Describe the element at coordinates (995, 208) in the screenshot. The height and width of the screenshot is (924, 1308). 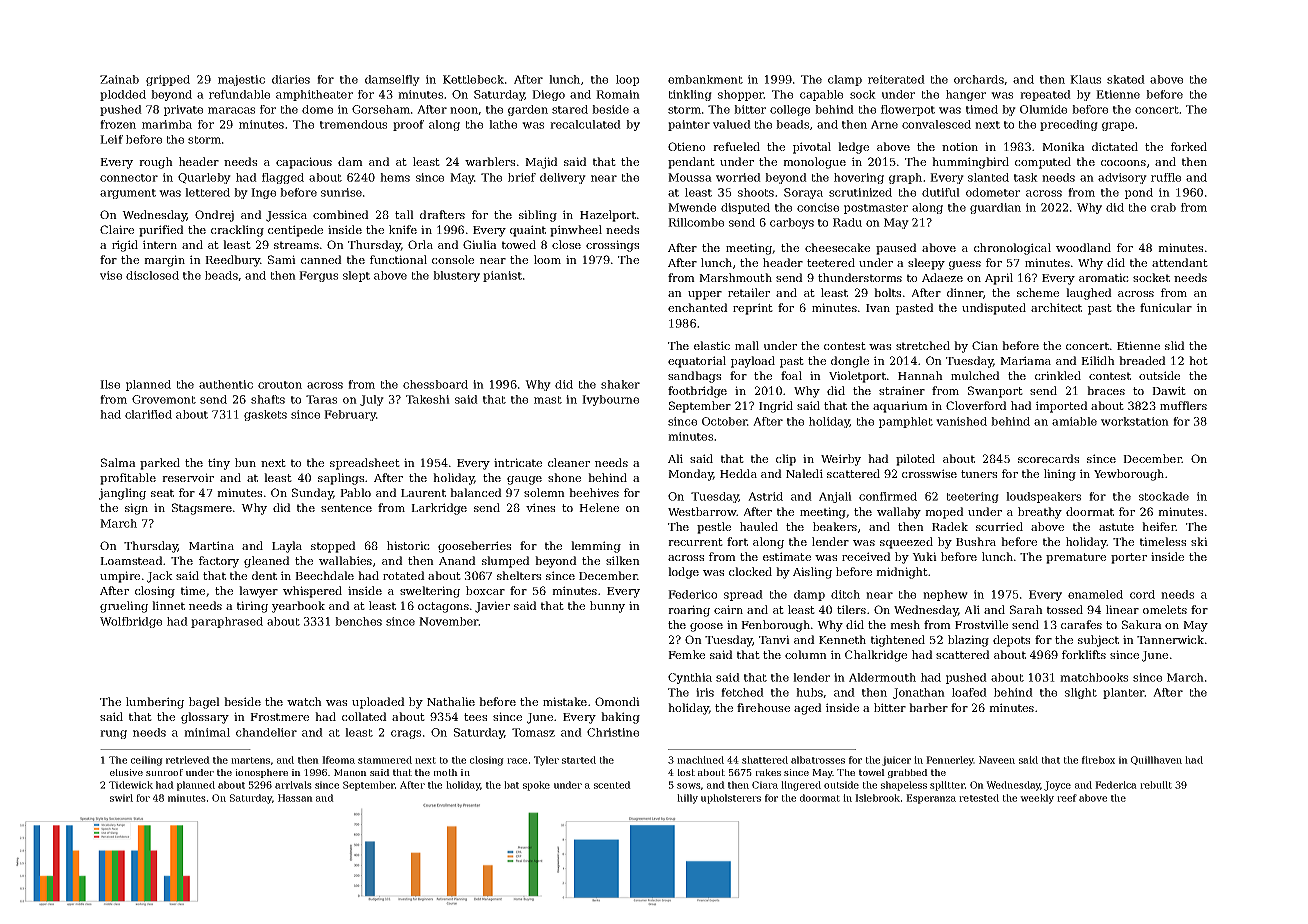
I see `guardian` at that location.
